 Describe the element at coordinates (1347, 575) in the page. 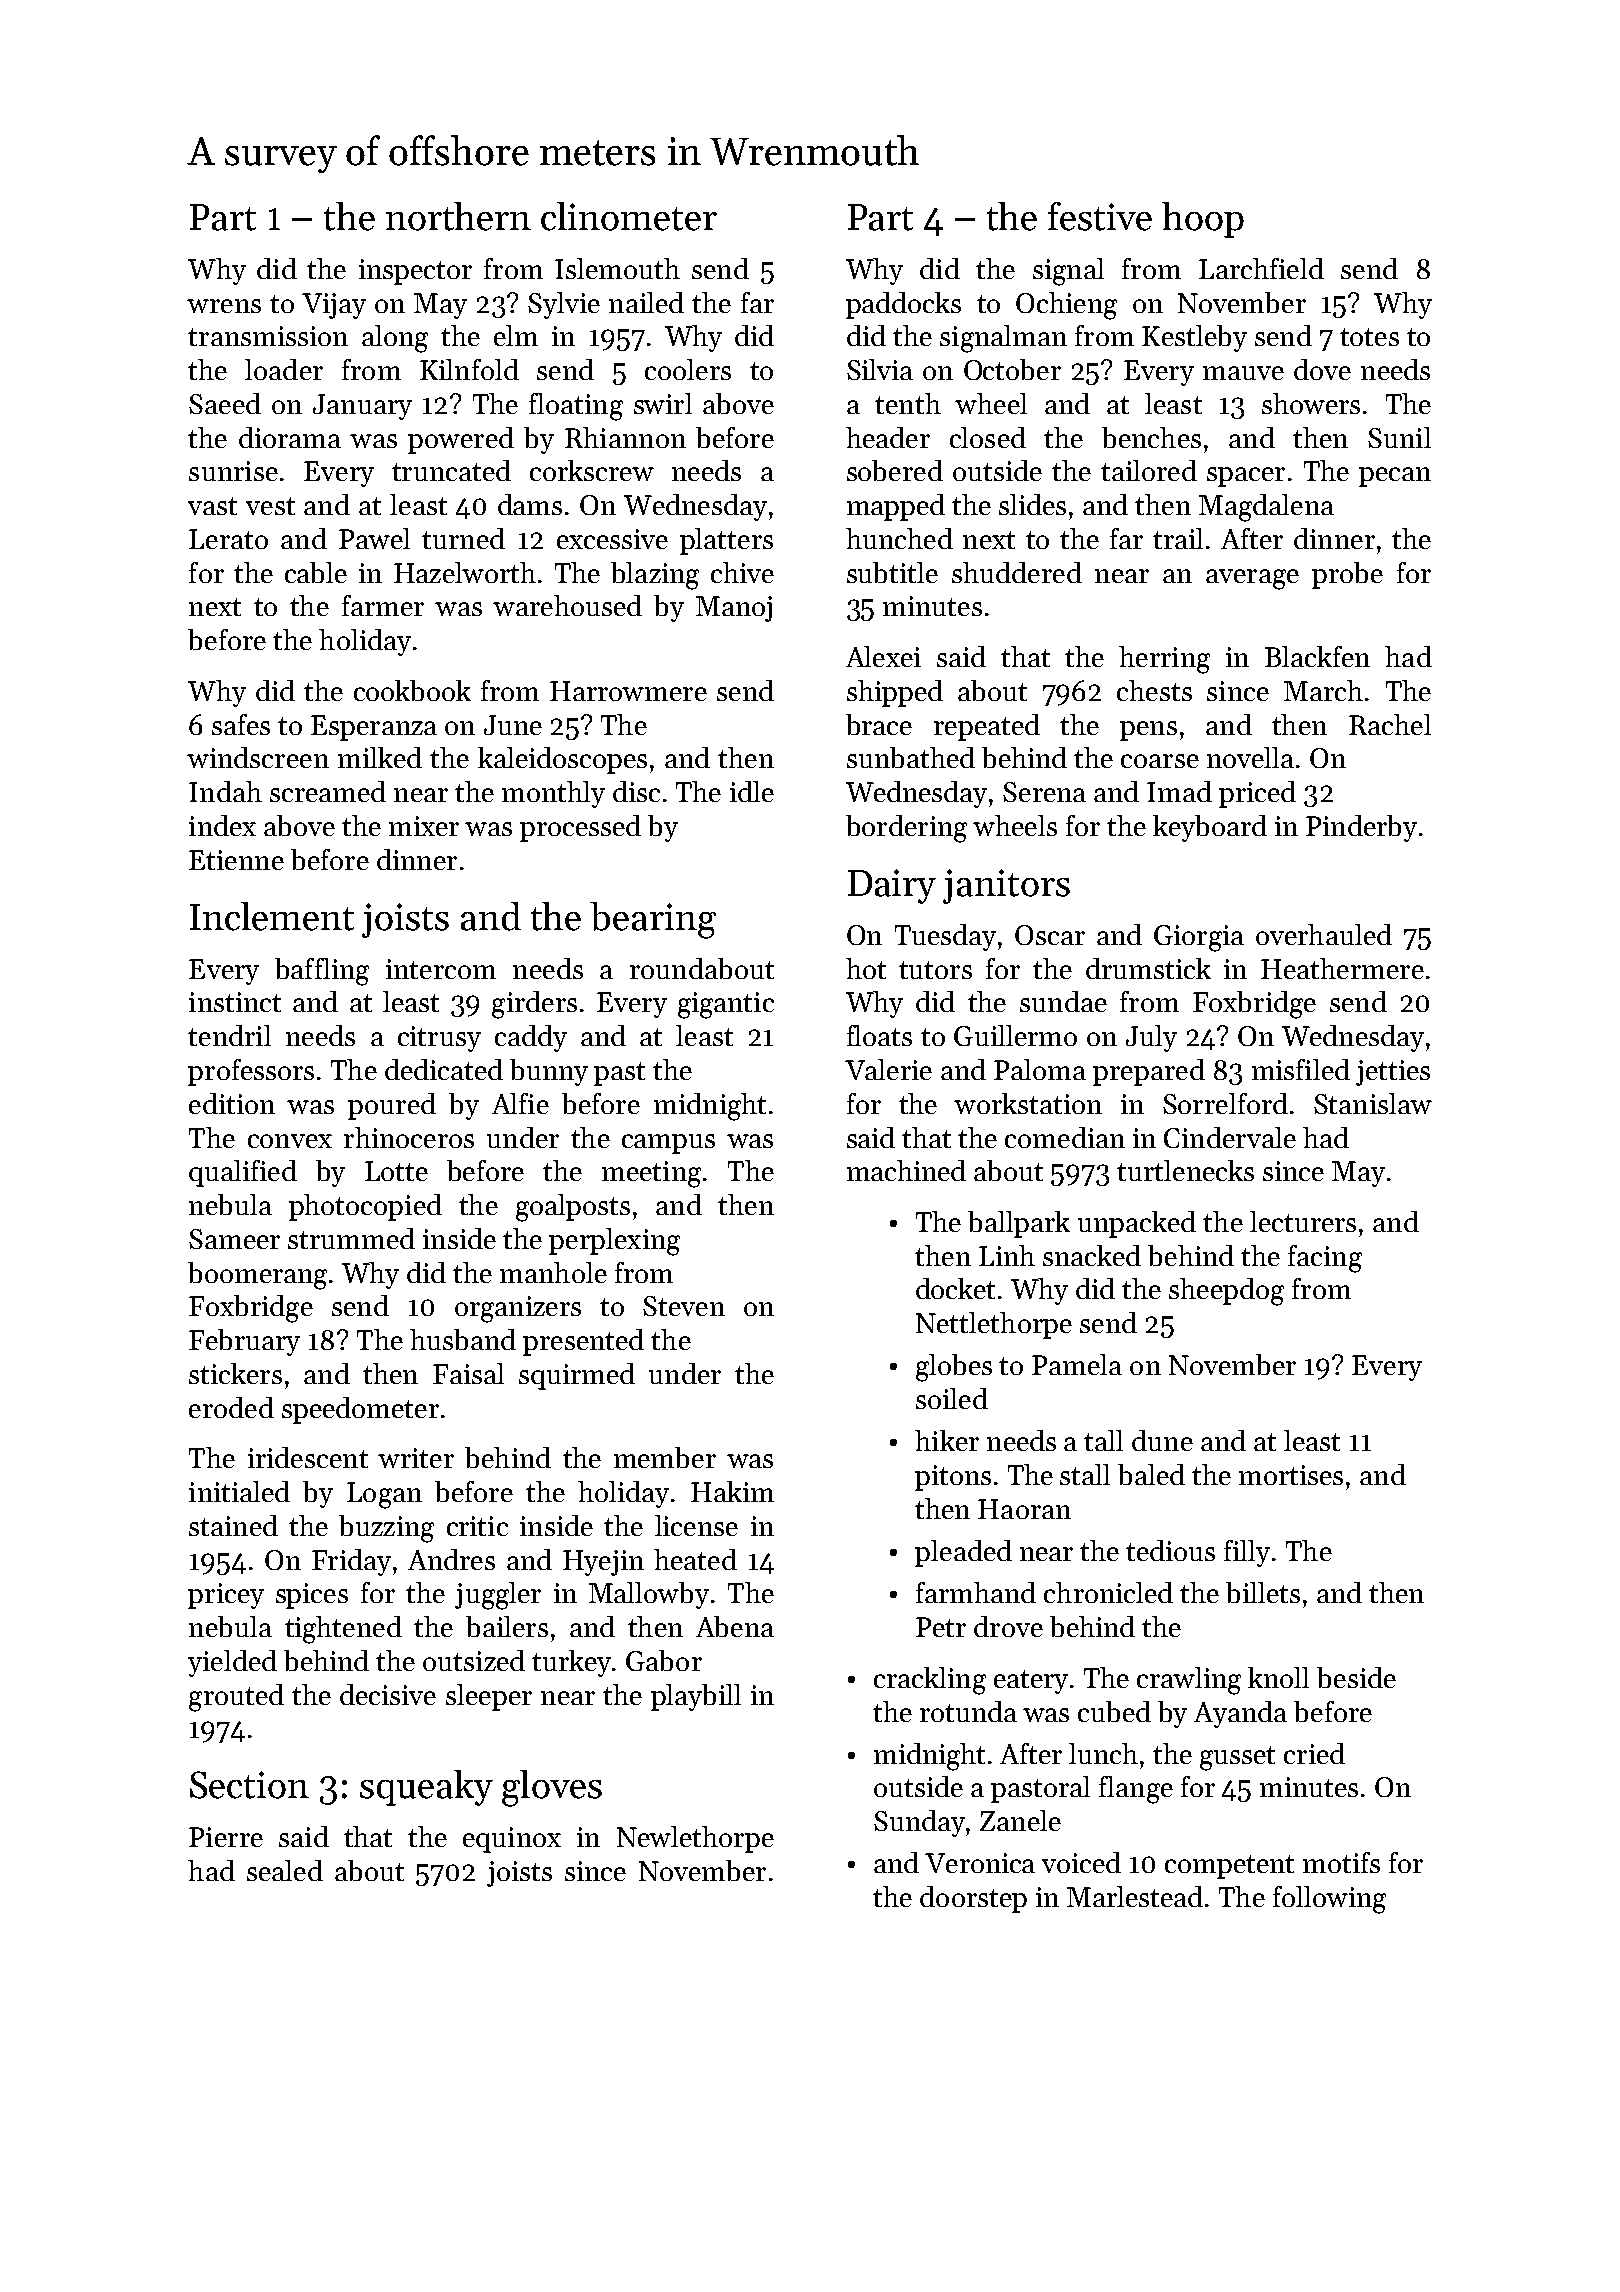

I see `probe` at that location.
